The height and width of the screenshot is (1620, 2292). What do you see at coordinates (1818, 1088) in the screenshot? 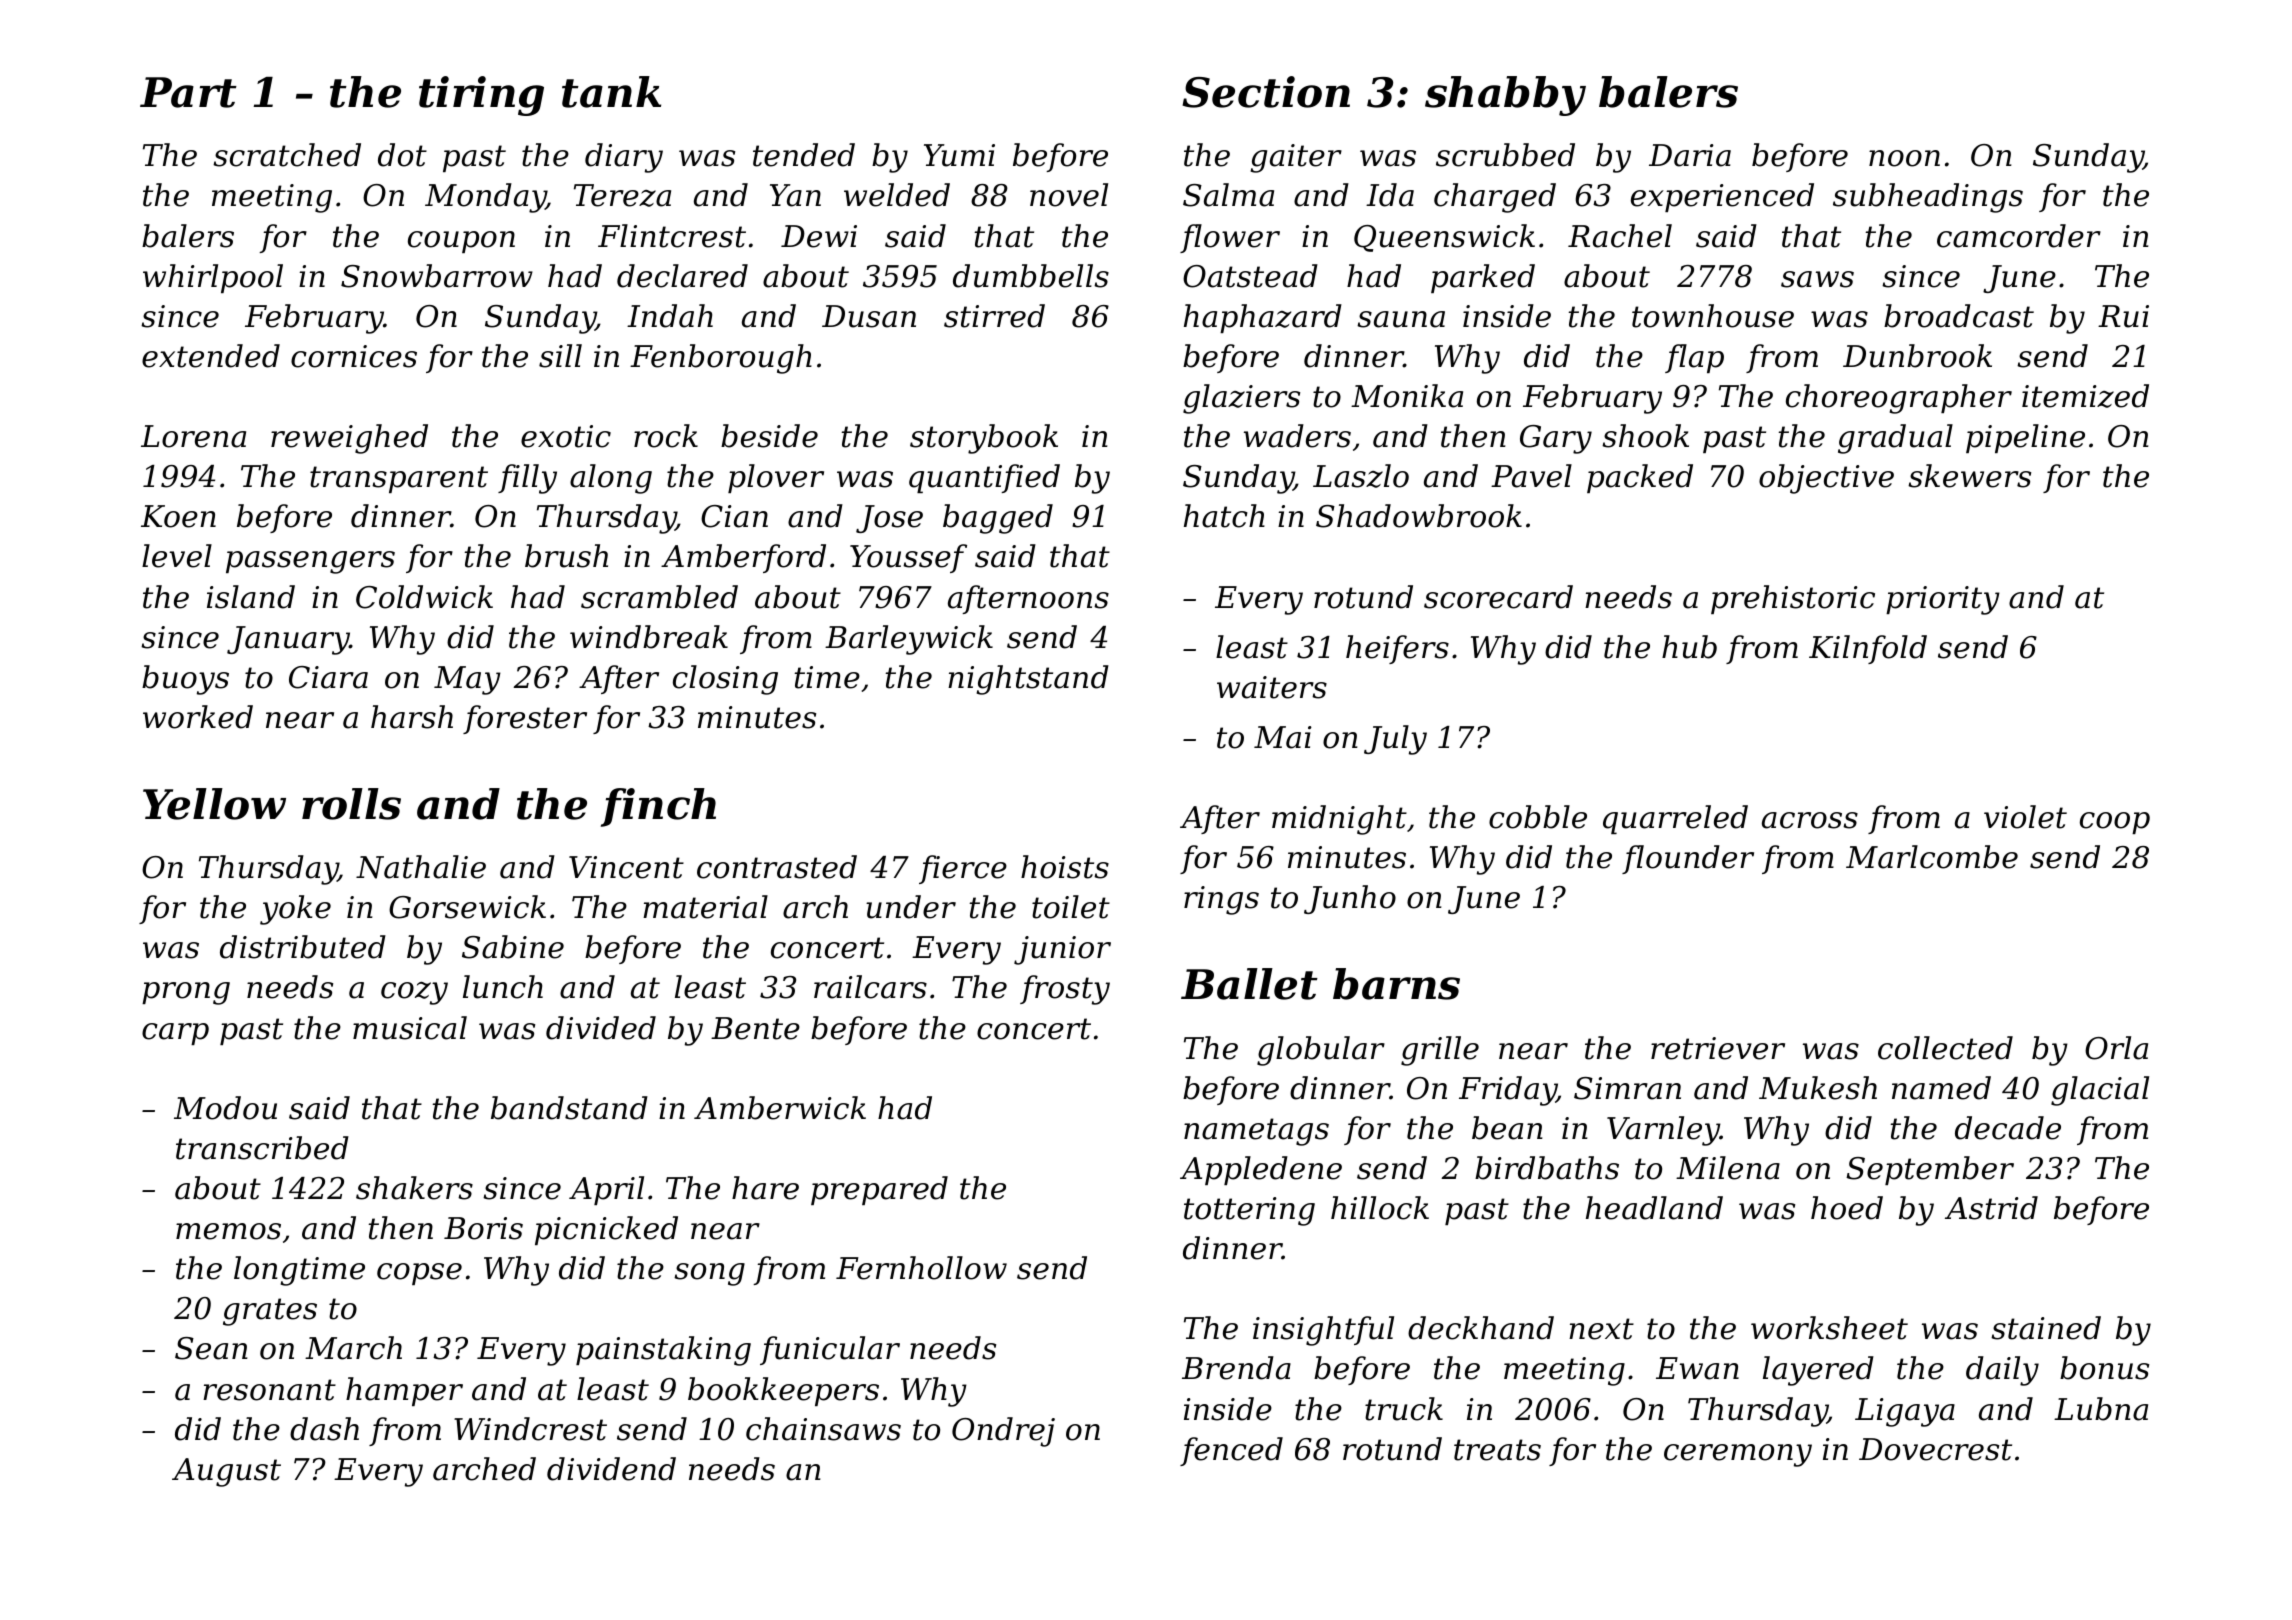
I see `Mukesh` at bounding box center [1818, 1088].
